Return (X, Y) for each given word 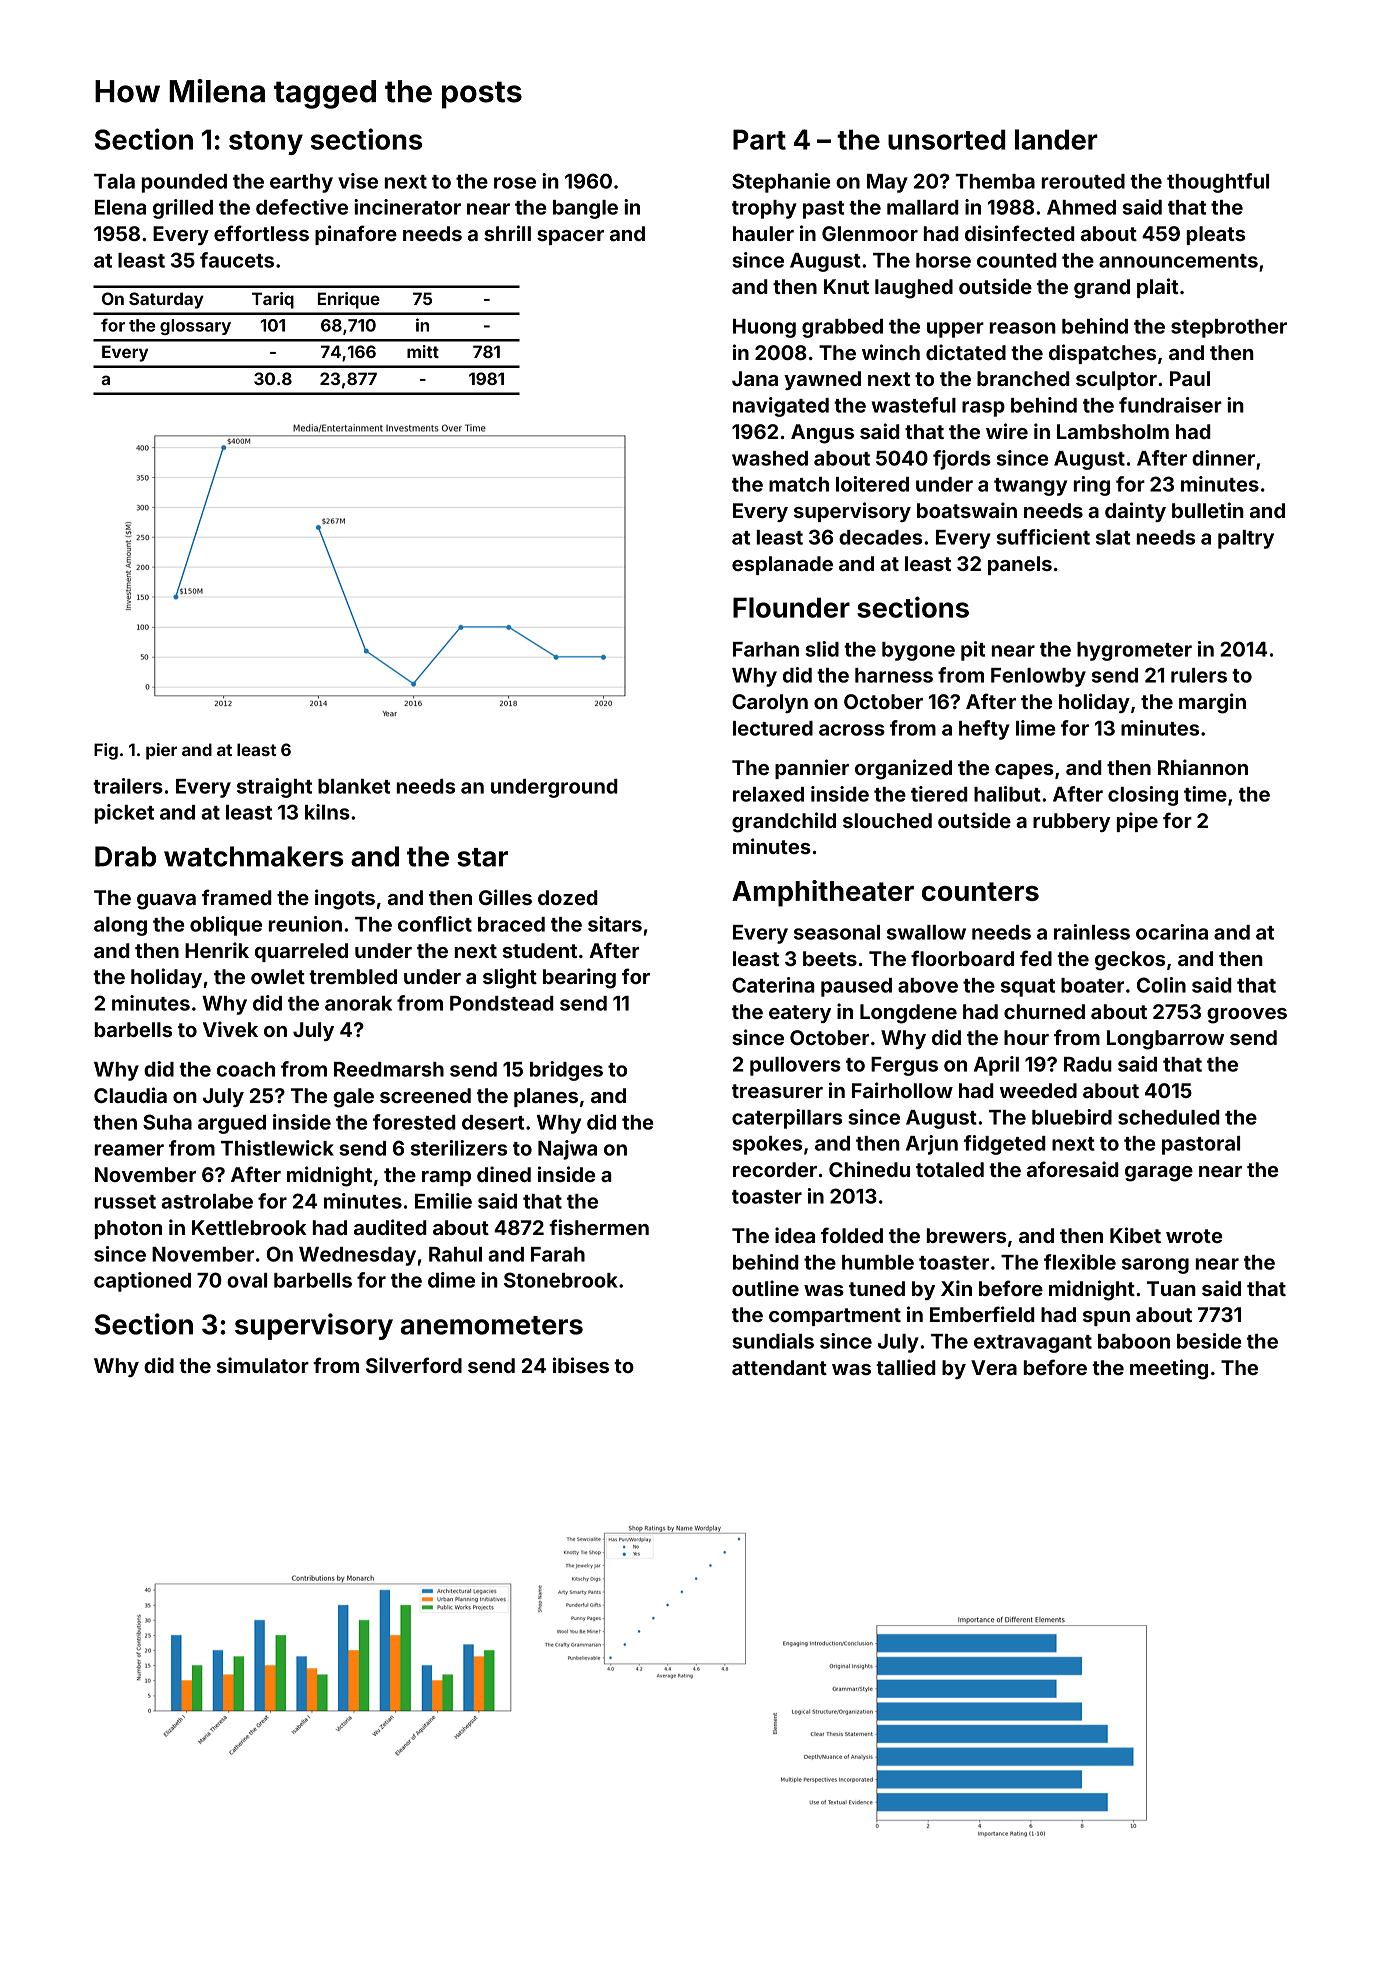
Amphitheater (823, 893)
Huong (764, 328)
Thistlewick (277, 1148)
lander (1056, 139)
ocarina (1172, 932)
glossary (195, 327)
